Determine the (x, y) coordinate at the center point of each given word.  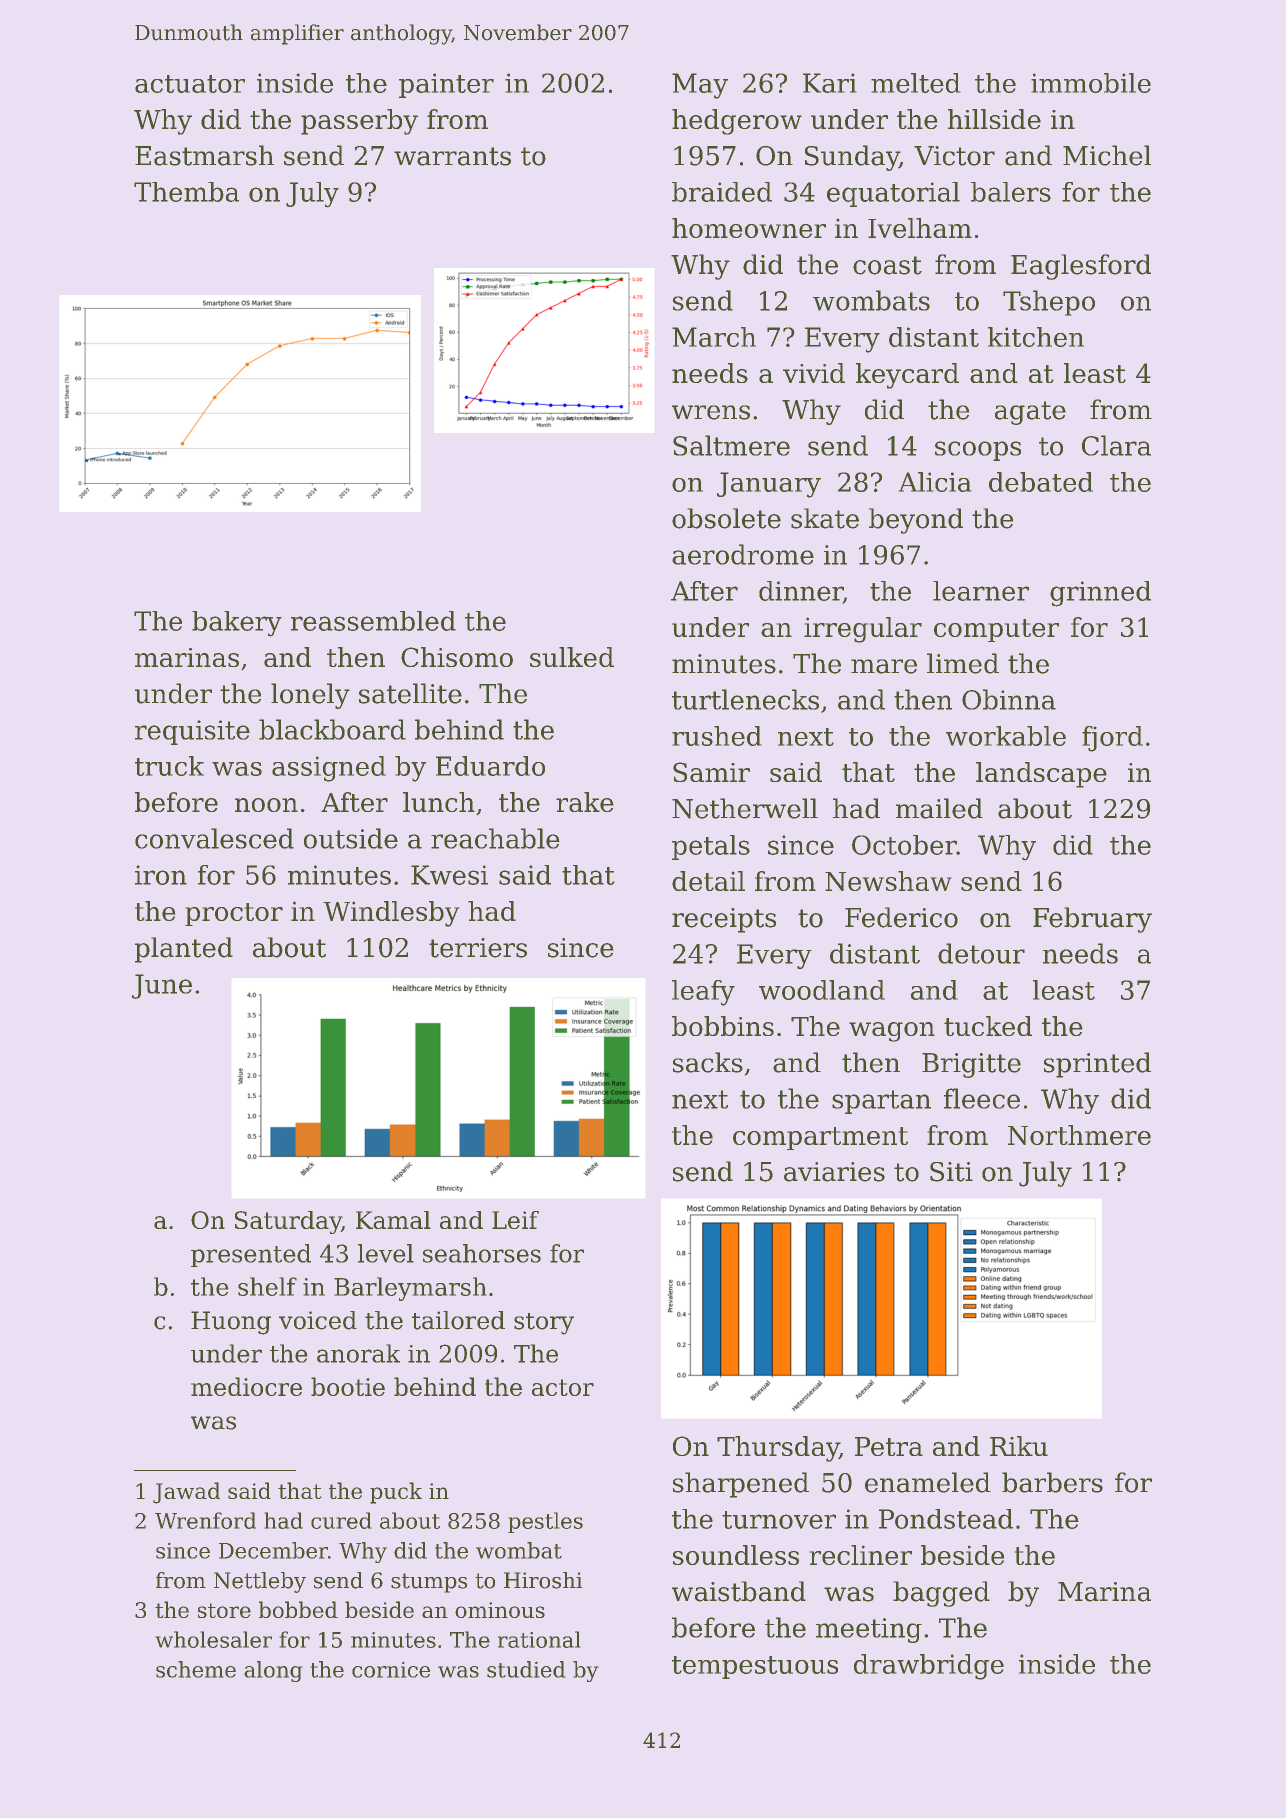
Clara (1116, 445)
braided (722, 192)
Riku (1019, 1446)
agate (1030, 413)
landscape (1041, 775)
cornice (391, 1670)
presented (251, 1255)
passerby (359, 122)
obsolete (726, 518)
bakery (237, 624)
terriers (478, 948)
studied (526, 1669)
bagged (941, 1594)
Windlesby (391, 914)
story (544, 1324)
